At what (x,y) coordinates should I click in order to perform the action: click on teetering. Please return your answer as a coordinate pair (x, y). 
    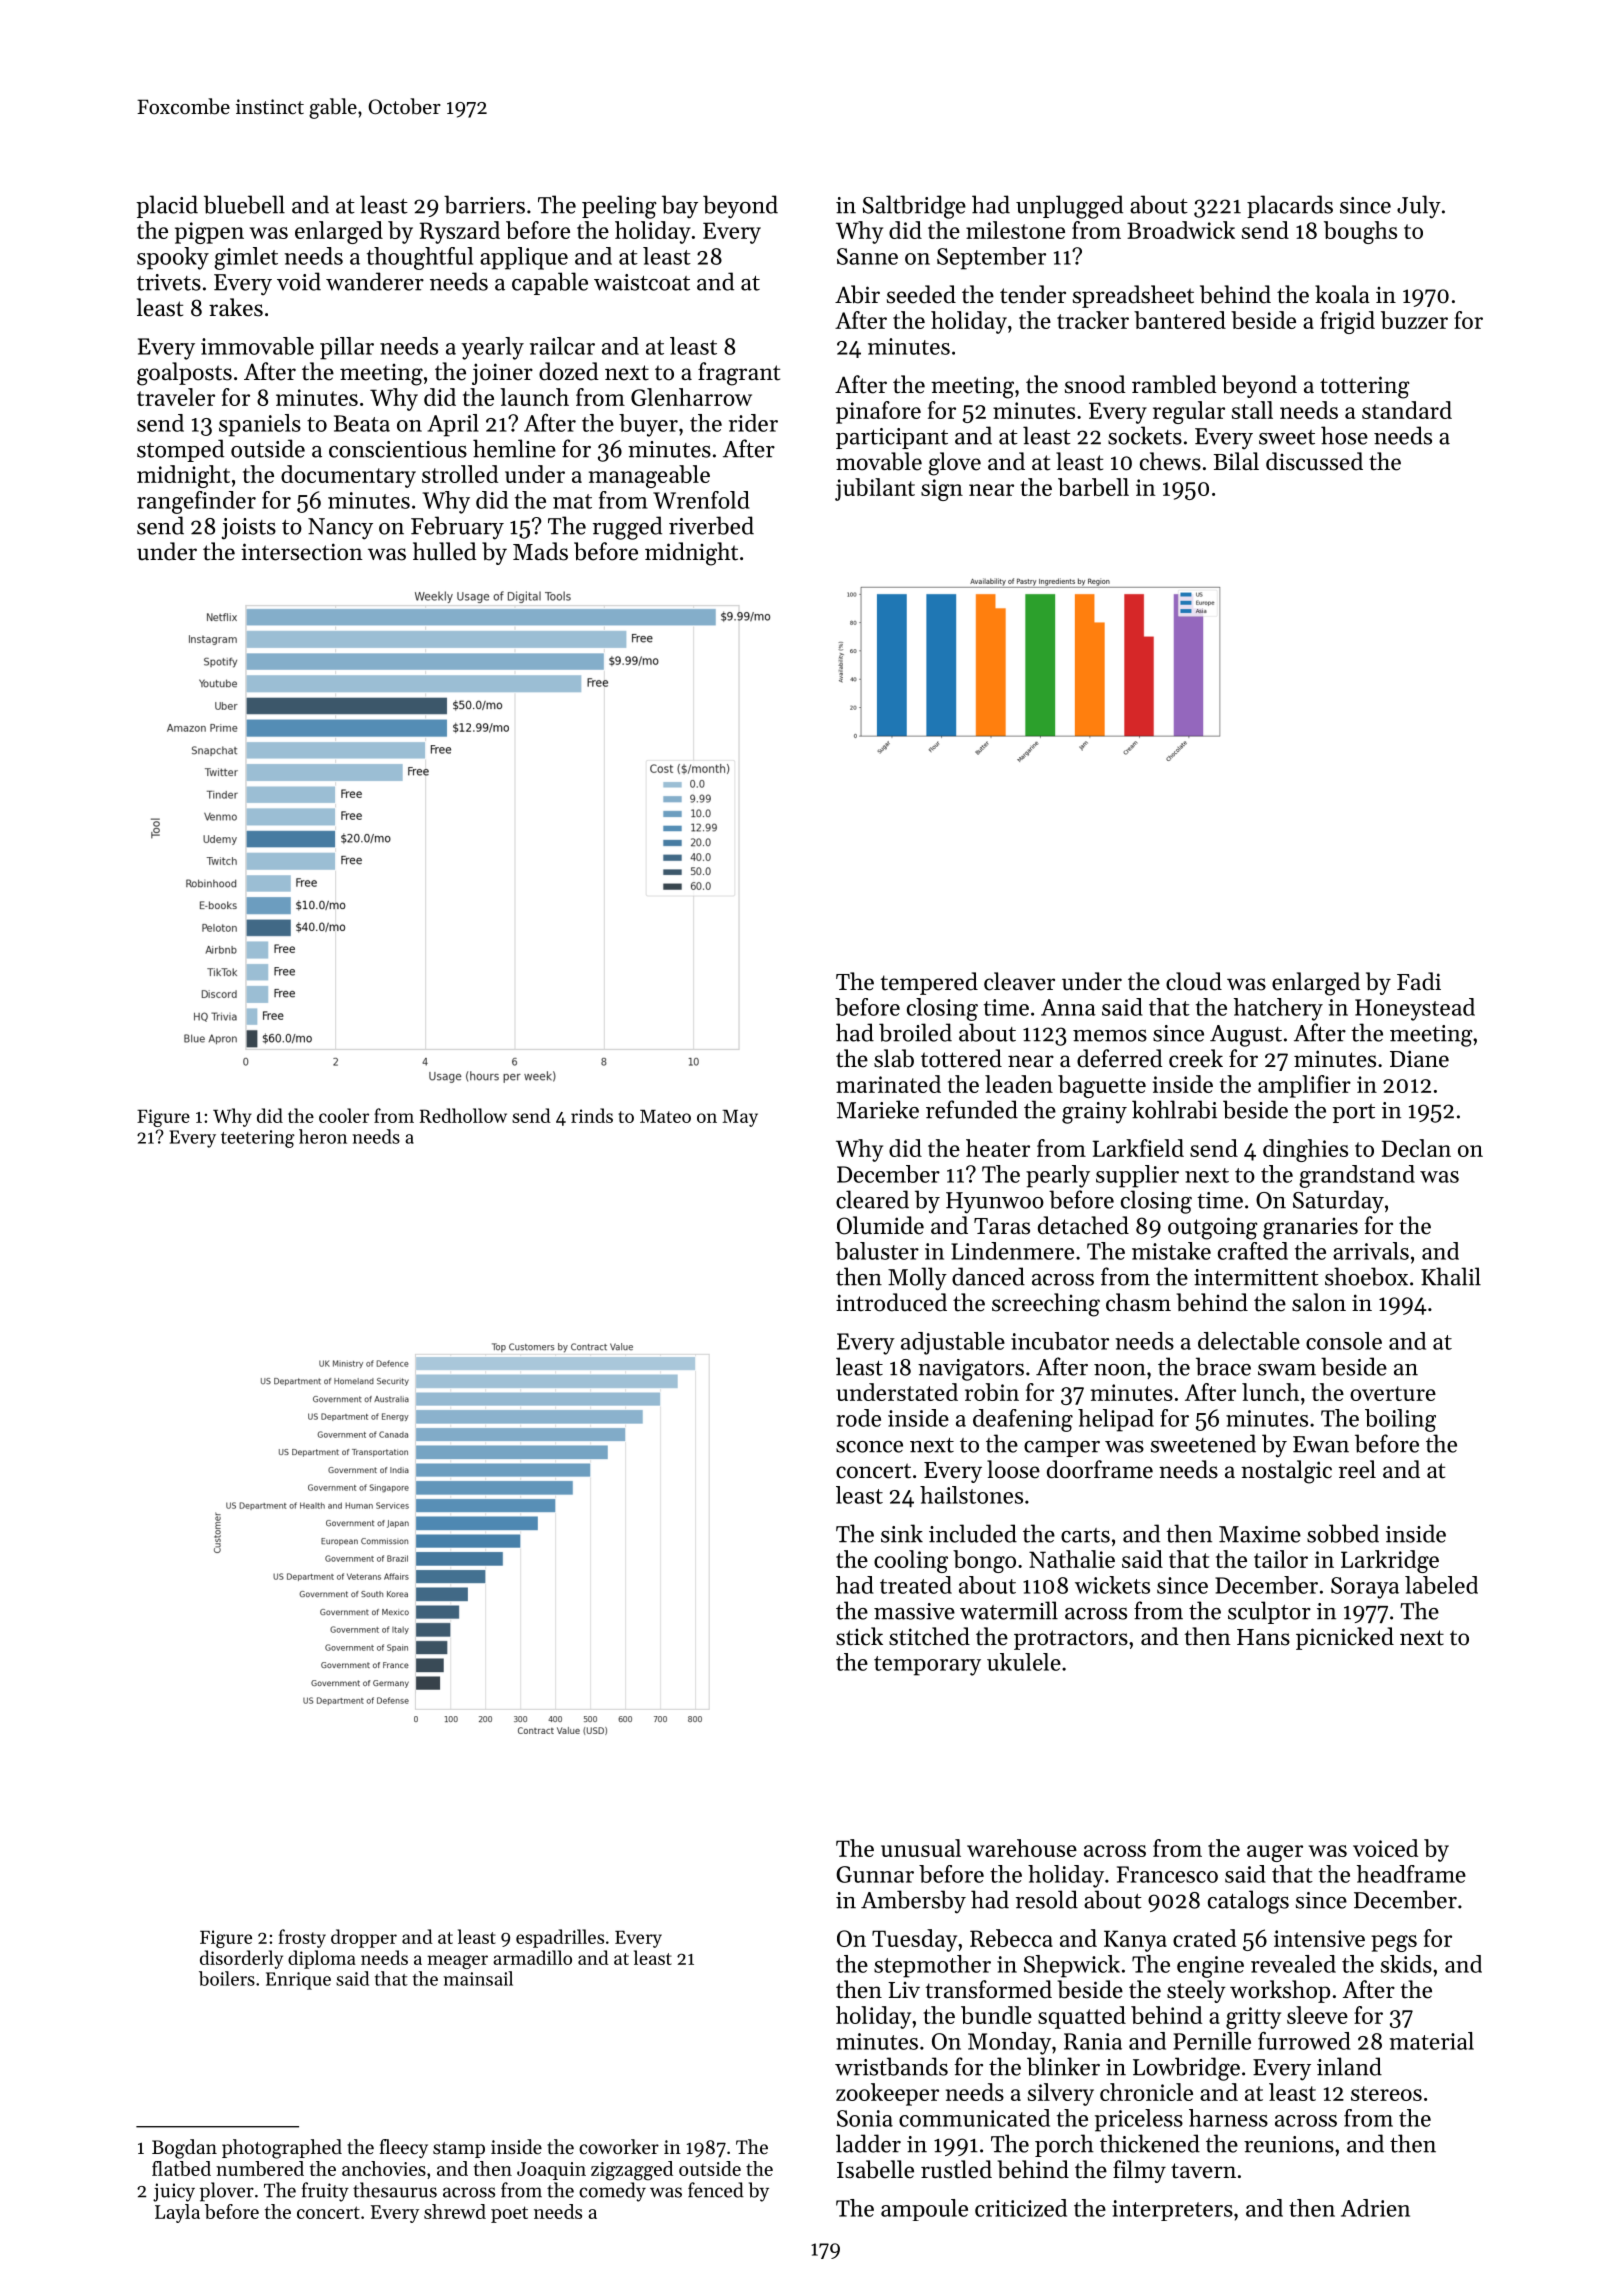
    Looking at the image, I should click on (258, 1139).
